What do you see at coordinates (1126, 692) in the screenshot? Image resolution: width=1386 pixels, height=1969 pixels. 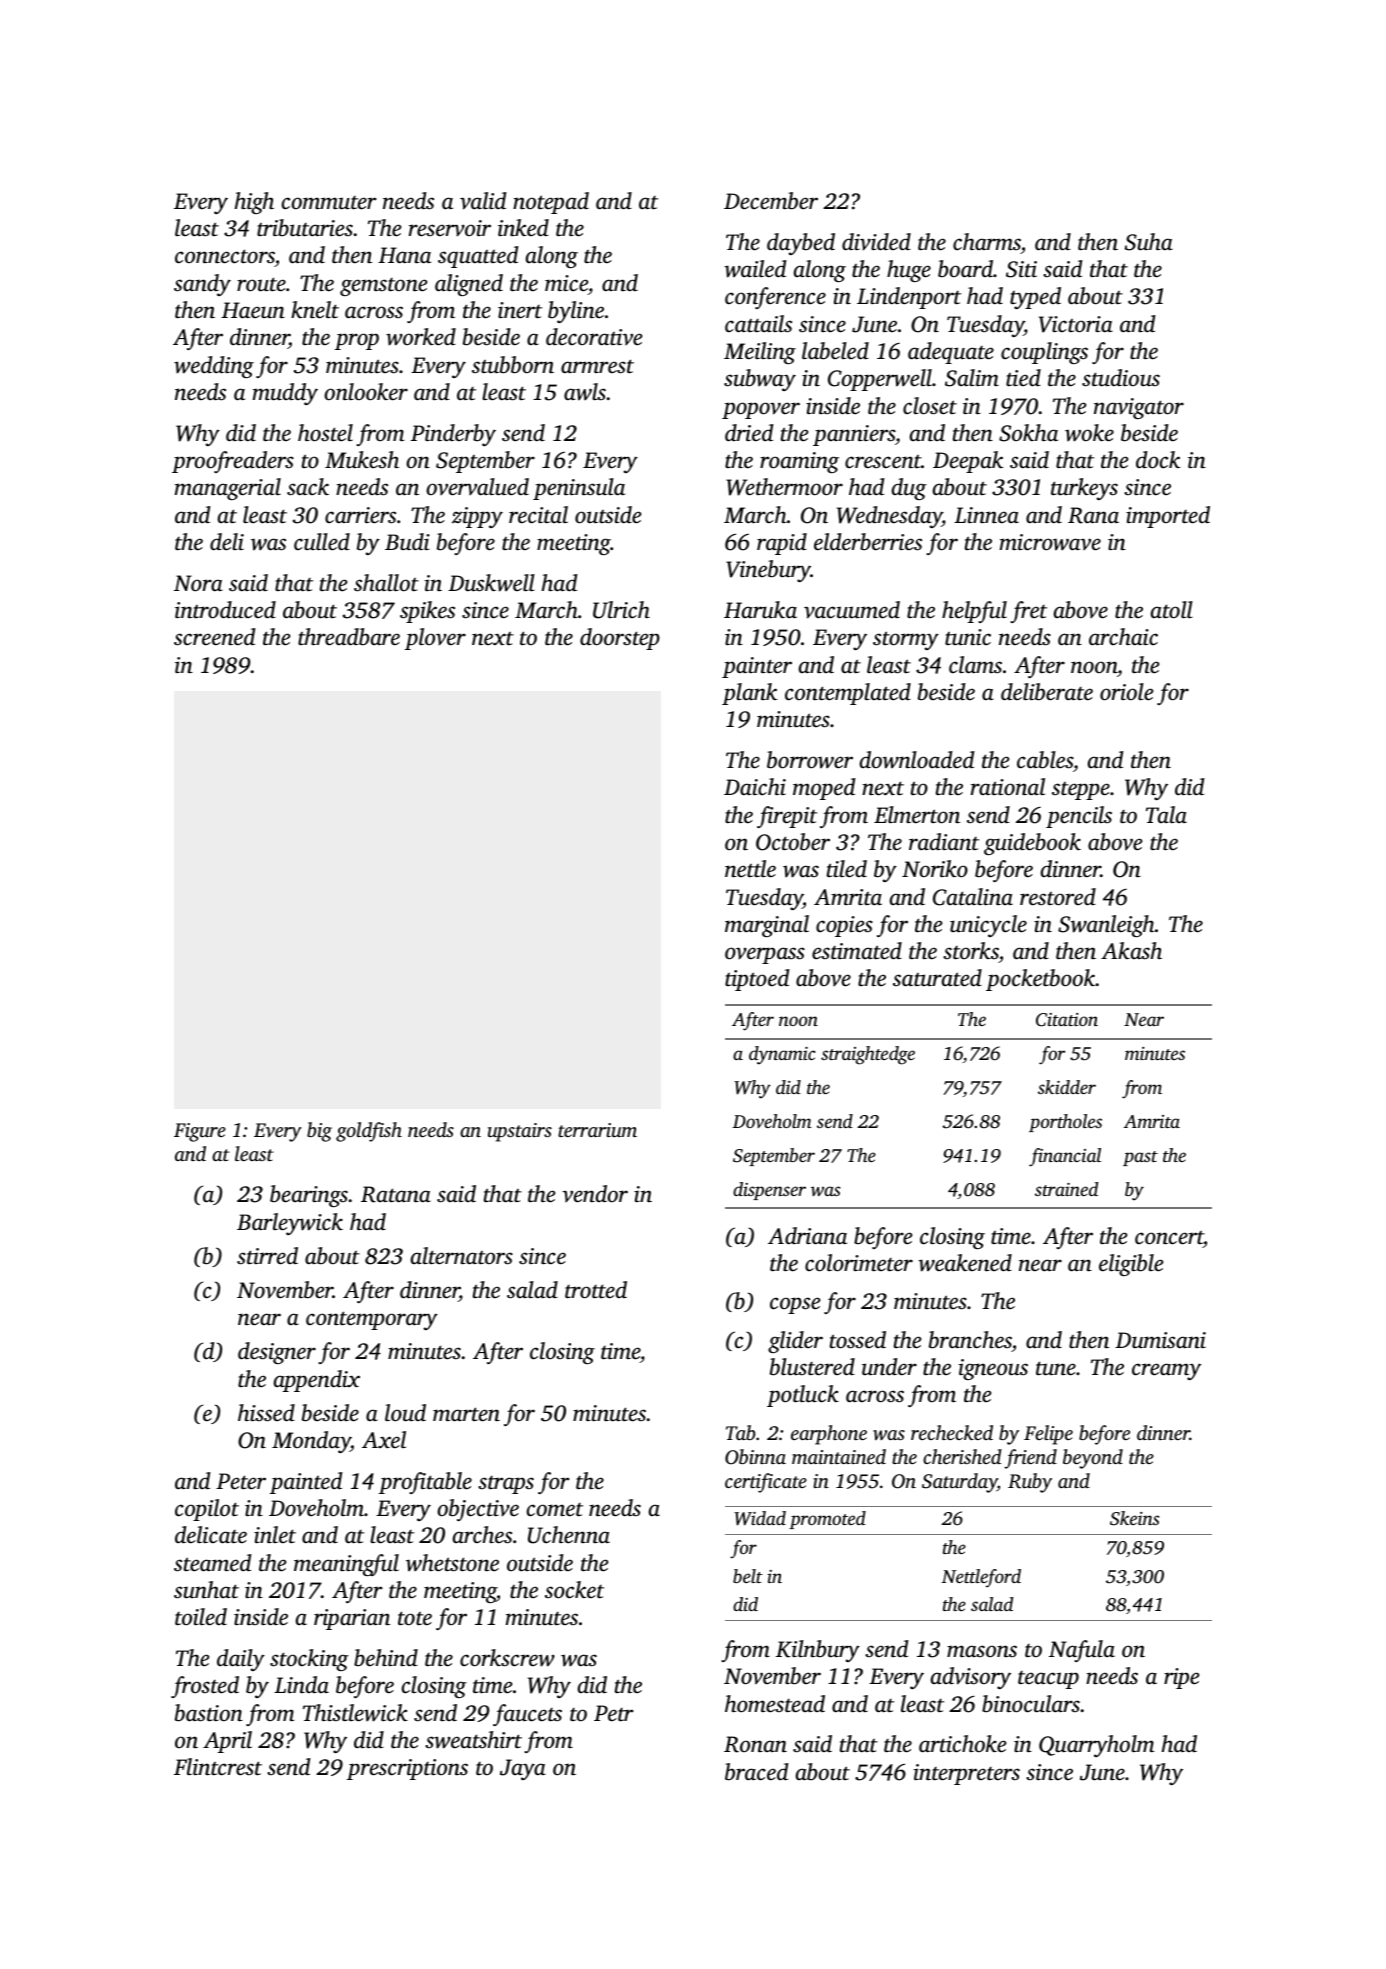 I see `oriole` at bounding box center [1126, 692].
